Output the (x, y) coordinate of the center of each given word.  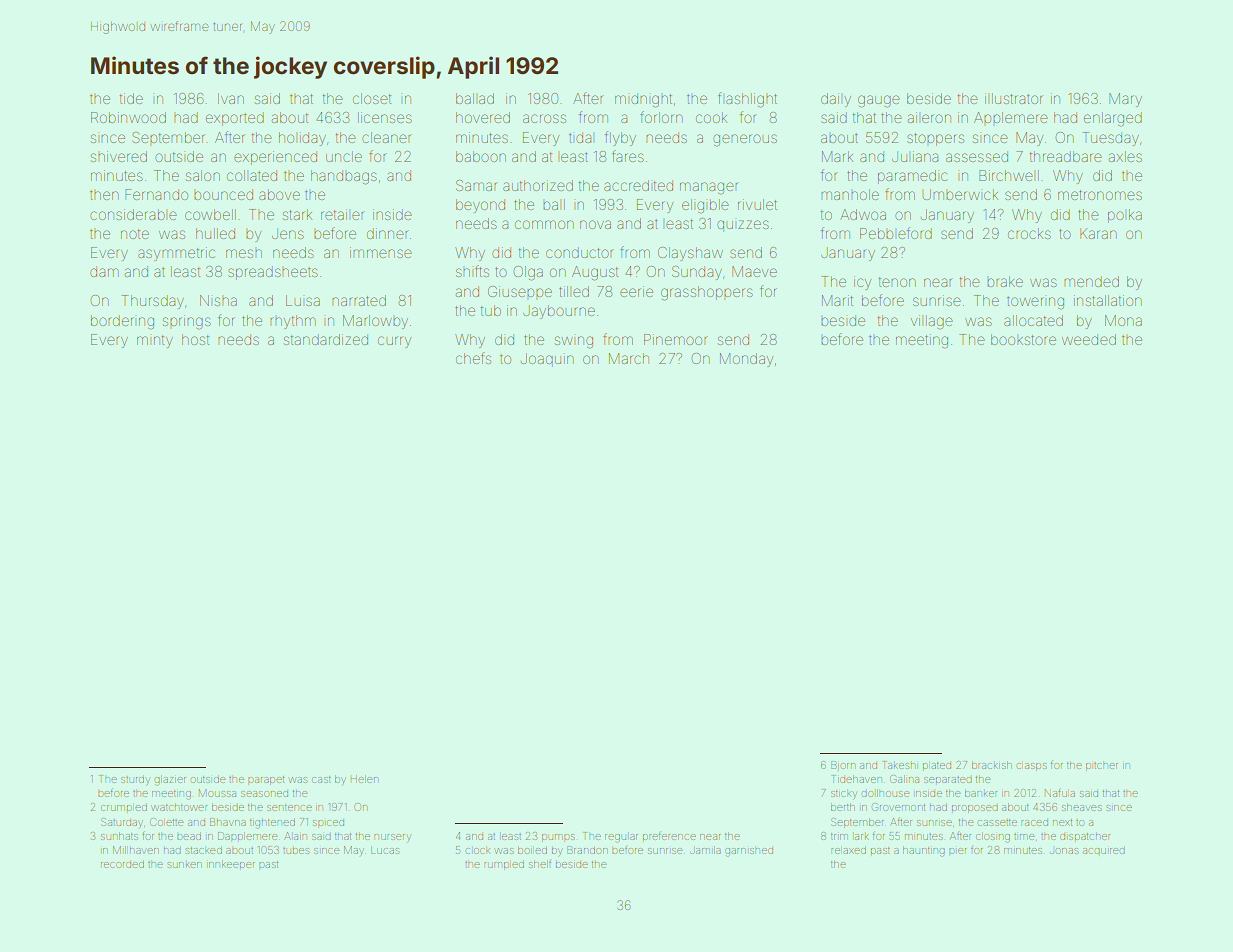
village (932, 322)
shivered (119, 156)
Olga (528, 273)
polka (1125, 216)
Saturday (122, 822)
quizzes (743, 225)
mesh (244, 252)
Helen (364, 779)
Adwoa (863, 214)
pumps (558, 838)
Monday (746, 360)
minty (155, 341)
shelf (540, 864)
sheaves (1082, 807)
